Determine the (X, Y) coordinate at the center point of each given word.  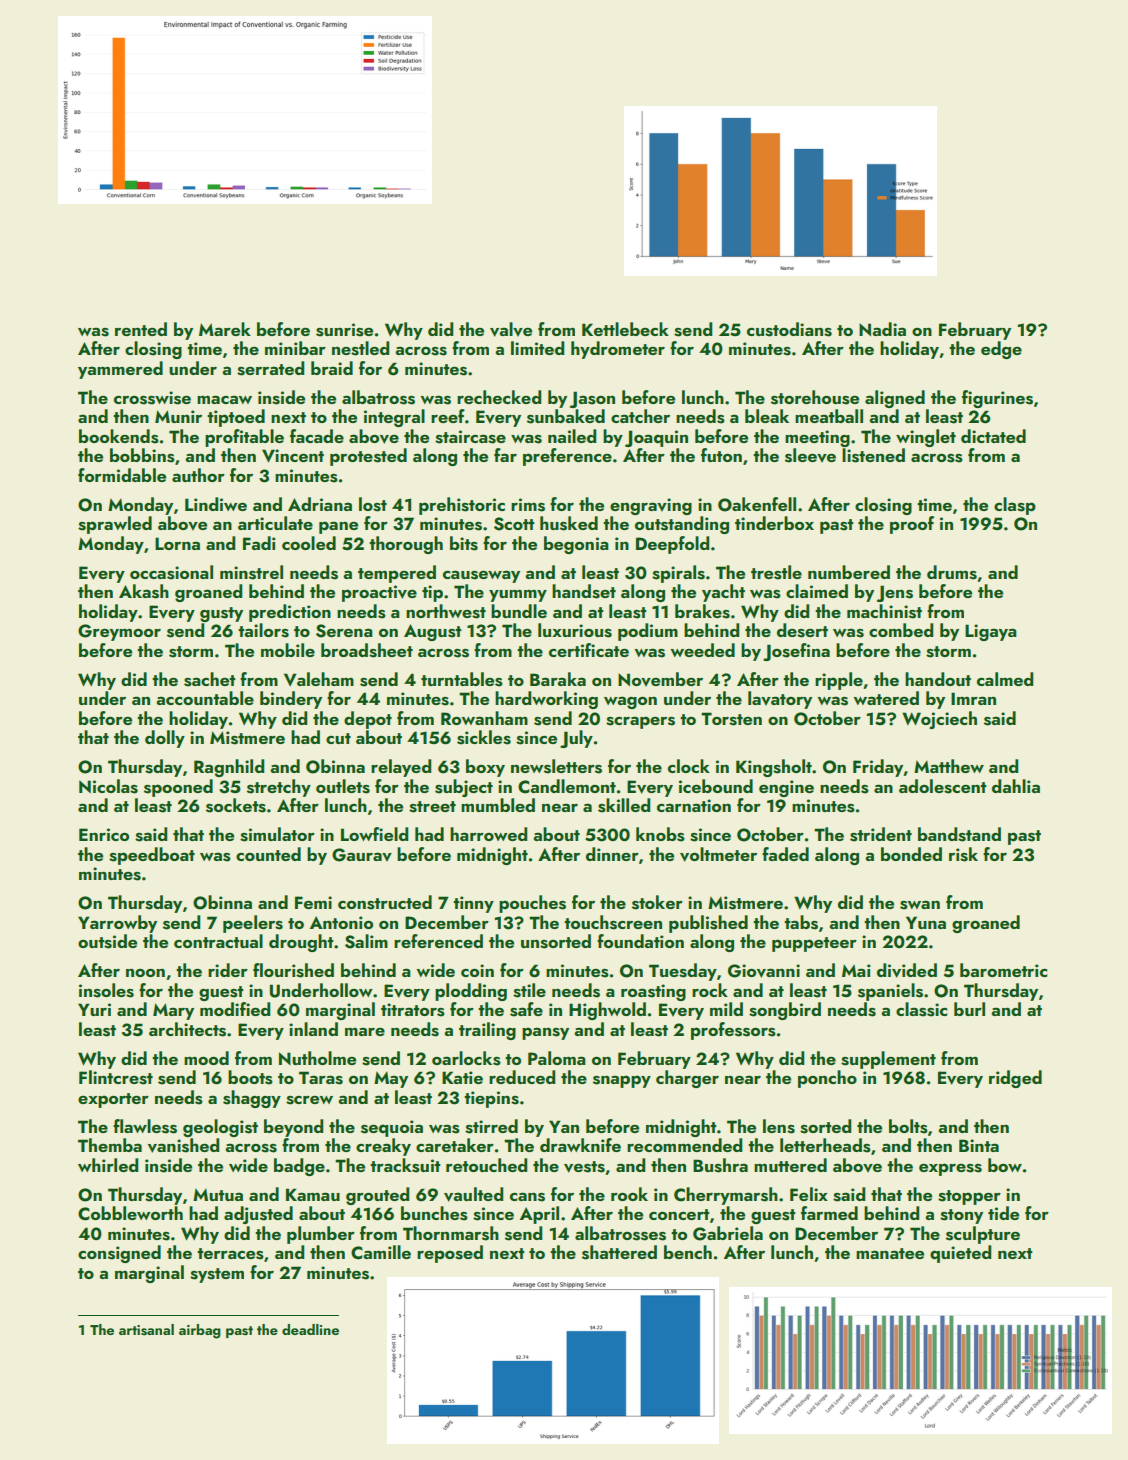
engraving (651, 506)
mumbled (498, 805)
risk (963, 854)
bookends (119, 436)
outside (107, 941)
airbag (200, 1331)
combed (901, 630)
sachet (210, 679)
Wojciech (939, 720)
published (708, 924)
